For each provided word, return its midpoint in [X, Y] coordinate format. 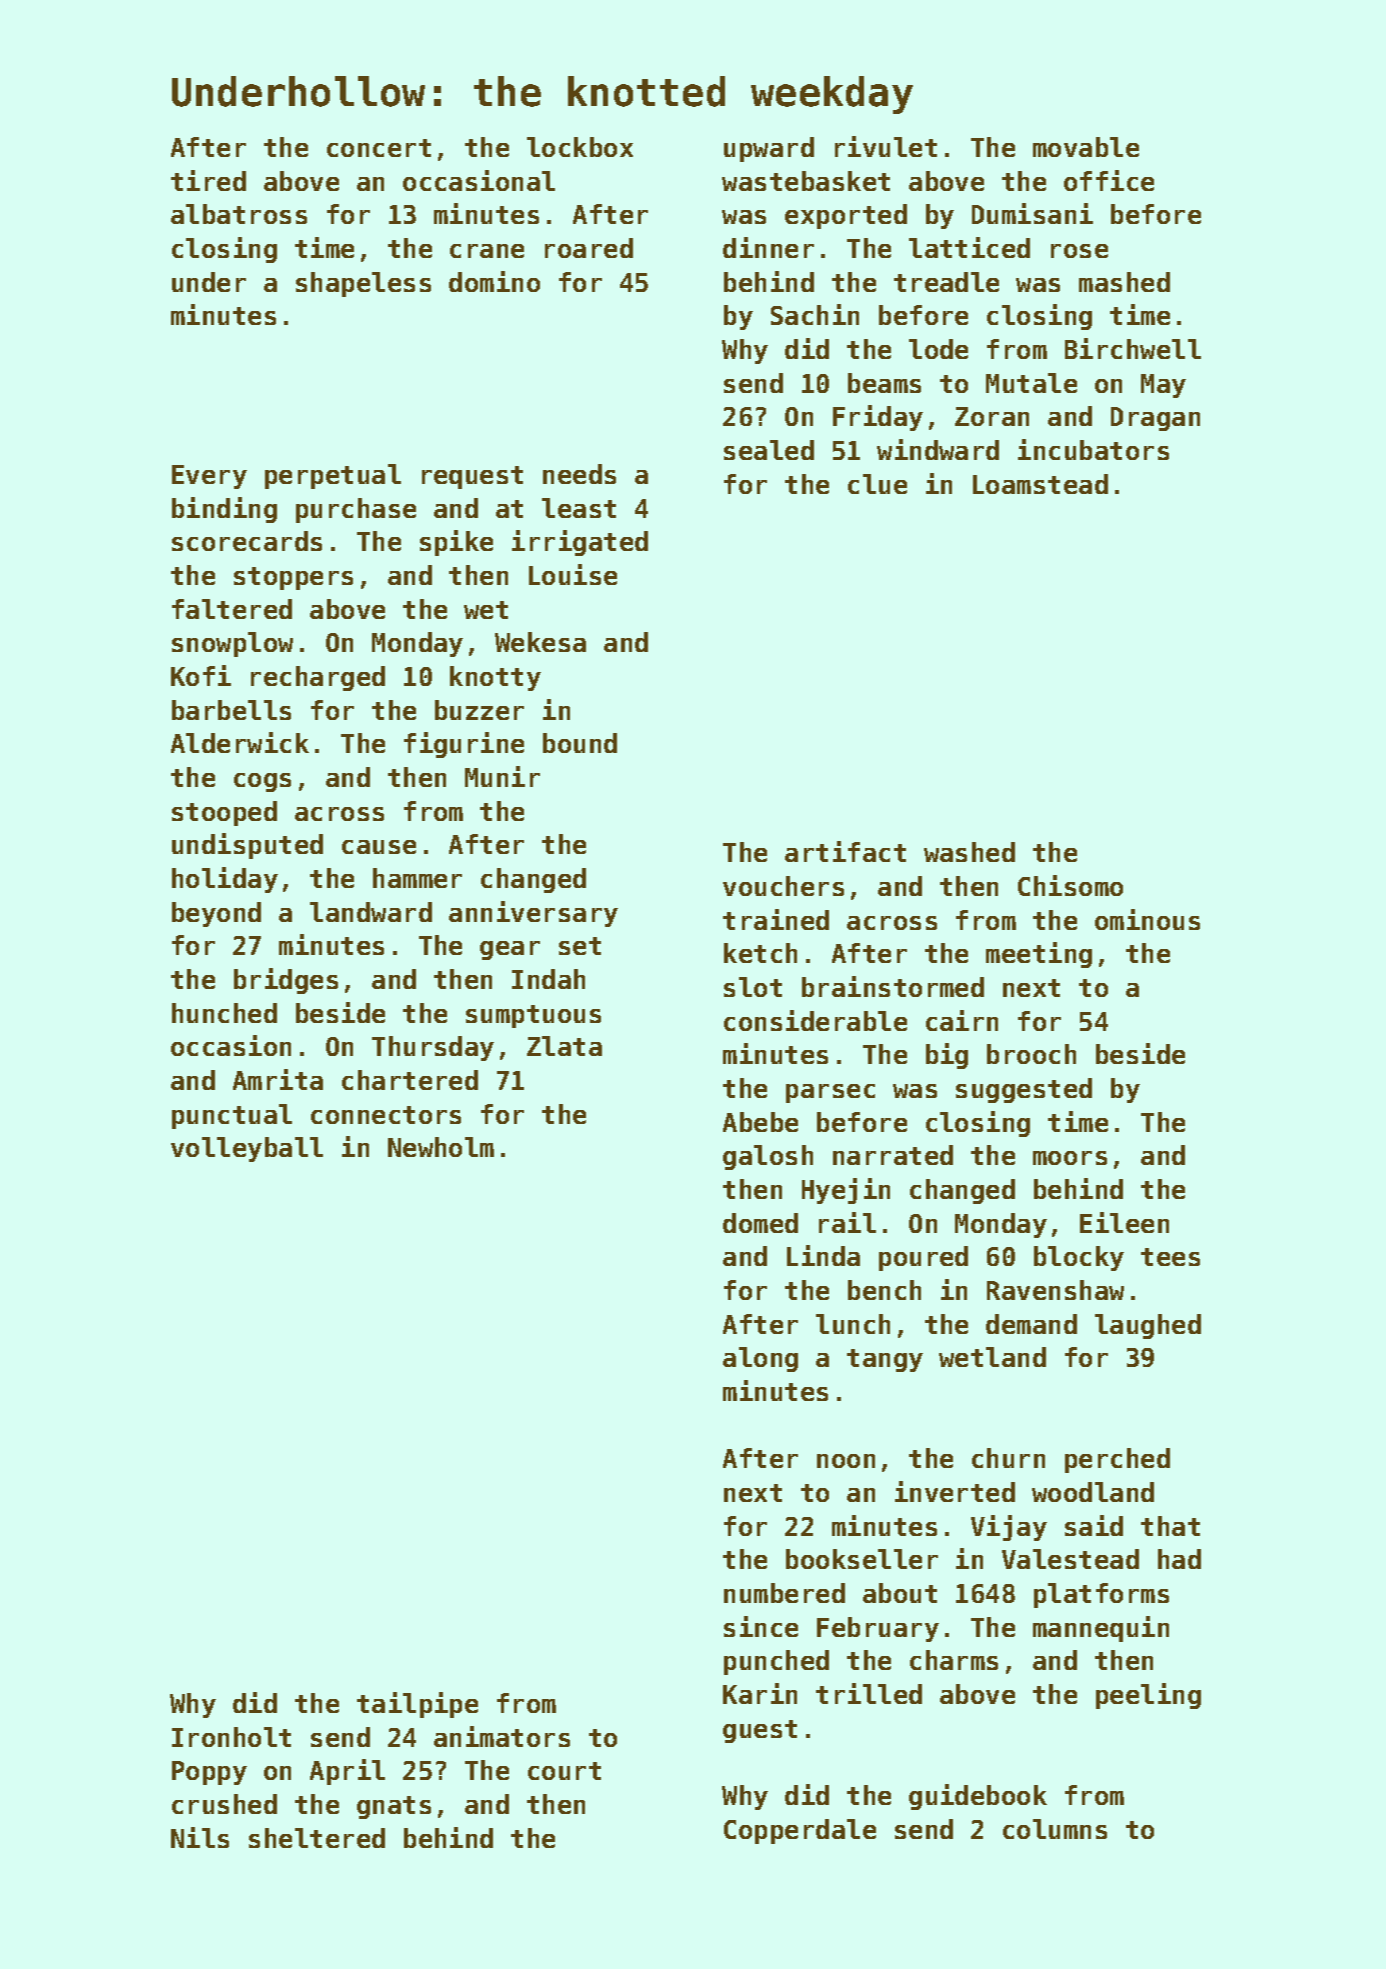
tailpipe [417, 1705]
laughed [1148, 1326]
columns [1055, 1829]
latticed [969, 247]
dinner [768, 247]
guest [760, 1731]
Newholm [441, 1147]
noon [846, 1461]
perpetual [333, 476]
